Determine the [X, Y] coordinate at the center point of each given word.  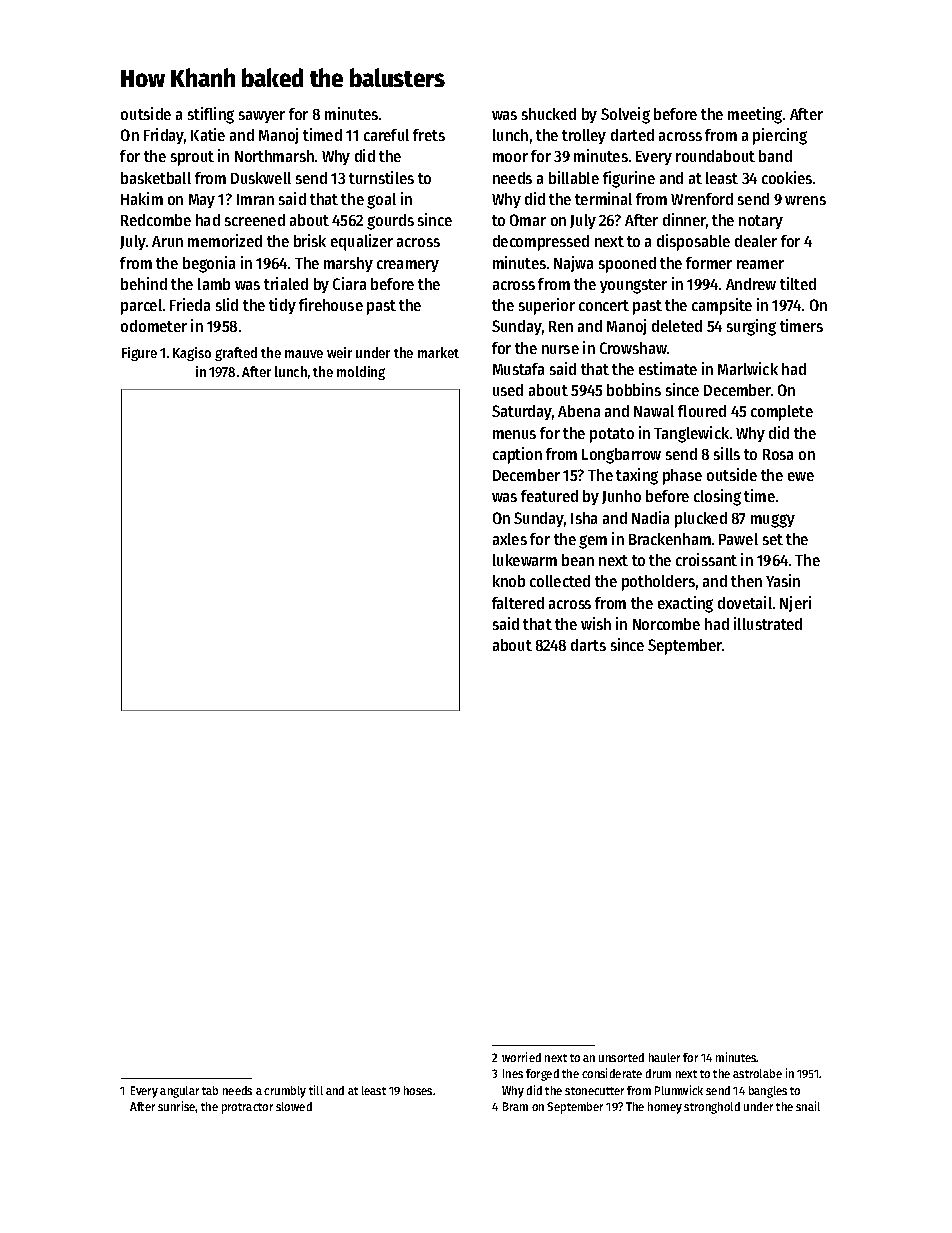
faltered [518, 603]
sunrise [177, 1106]
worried [521, 1057]
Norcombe [666, 624]
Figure [139, 354]
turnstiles [381, 177]
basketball [156, 178]
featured [549, 496]
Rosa [778, 454]
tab [210, 1090]
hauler [664, 1057]
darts [588, 645]
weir [339, 352]
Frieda [190, 304]
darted [632, 135]
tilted [798, 283]
